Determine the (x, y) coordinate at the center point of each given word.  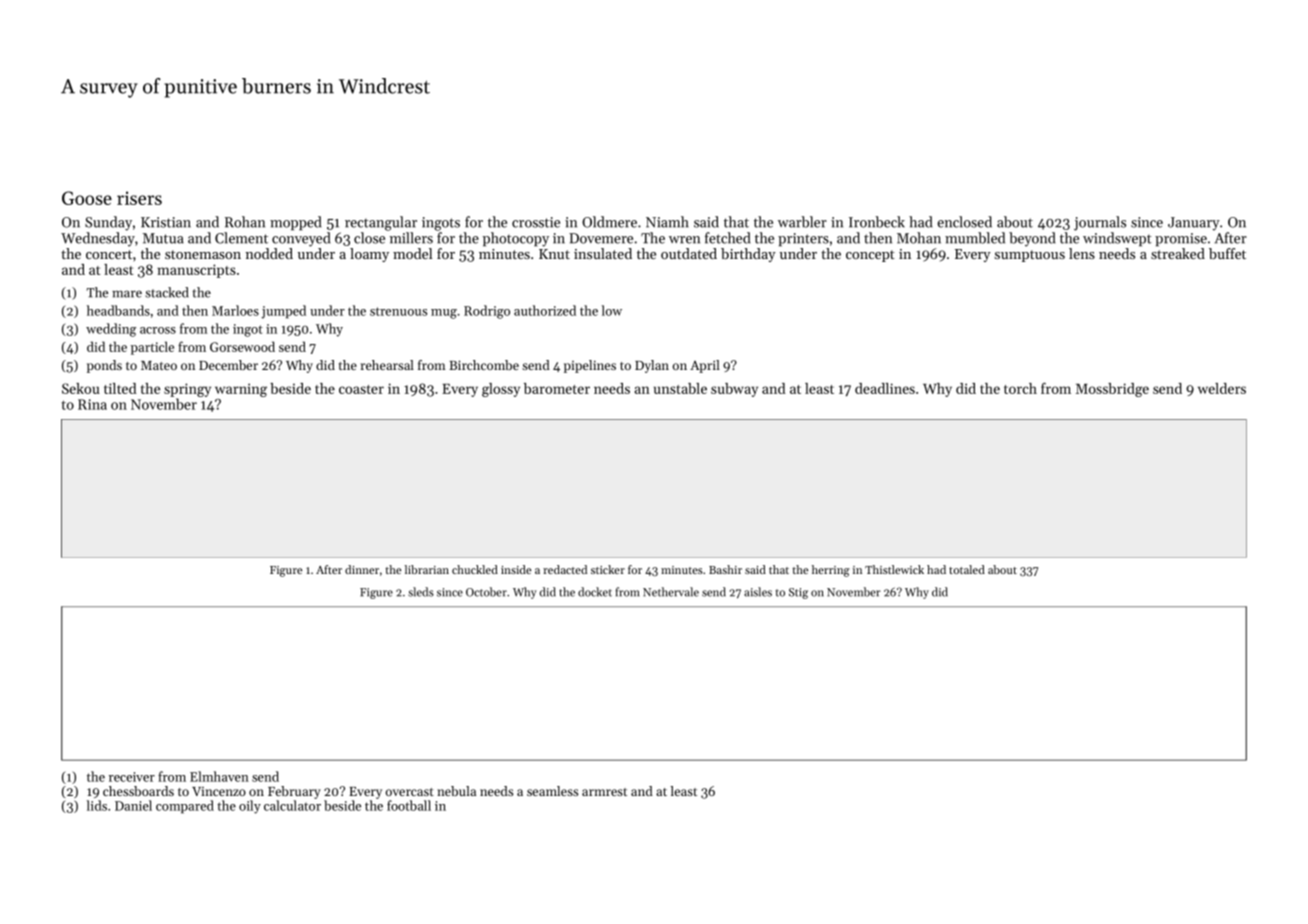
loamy (369, 255)
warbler (802, 222)
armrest (604, 792)
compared (185, 807)
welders (1222, 388)
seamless (552, 791)
